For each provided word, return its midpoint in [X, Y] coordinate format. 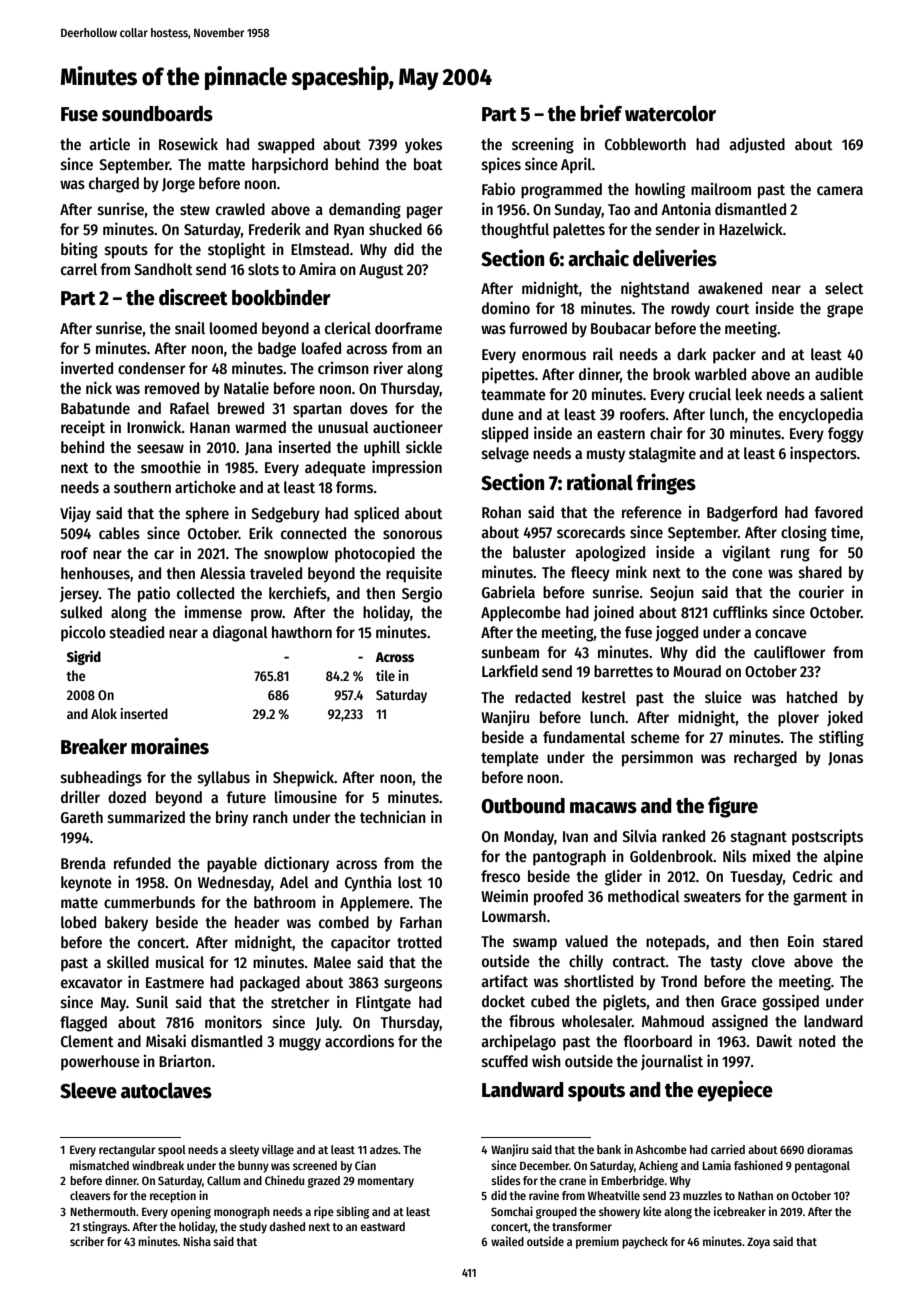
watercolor [670, 113]
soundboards [157, 114]
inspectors [823, 454]
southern [142, 487]
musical [180, 961]
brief [601, 113]
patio [154, 594]
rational [600, 482]
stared [843, 941]
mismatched [99, 1165]
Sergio [422, 594]
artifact [504, 980]
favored [838, 512]
